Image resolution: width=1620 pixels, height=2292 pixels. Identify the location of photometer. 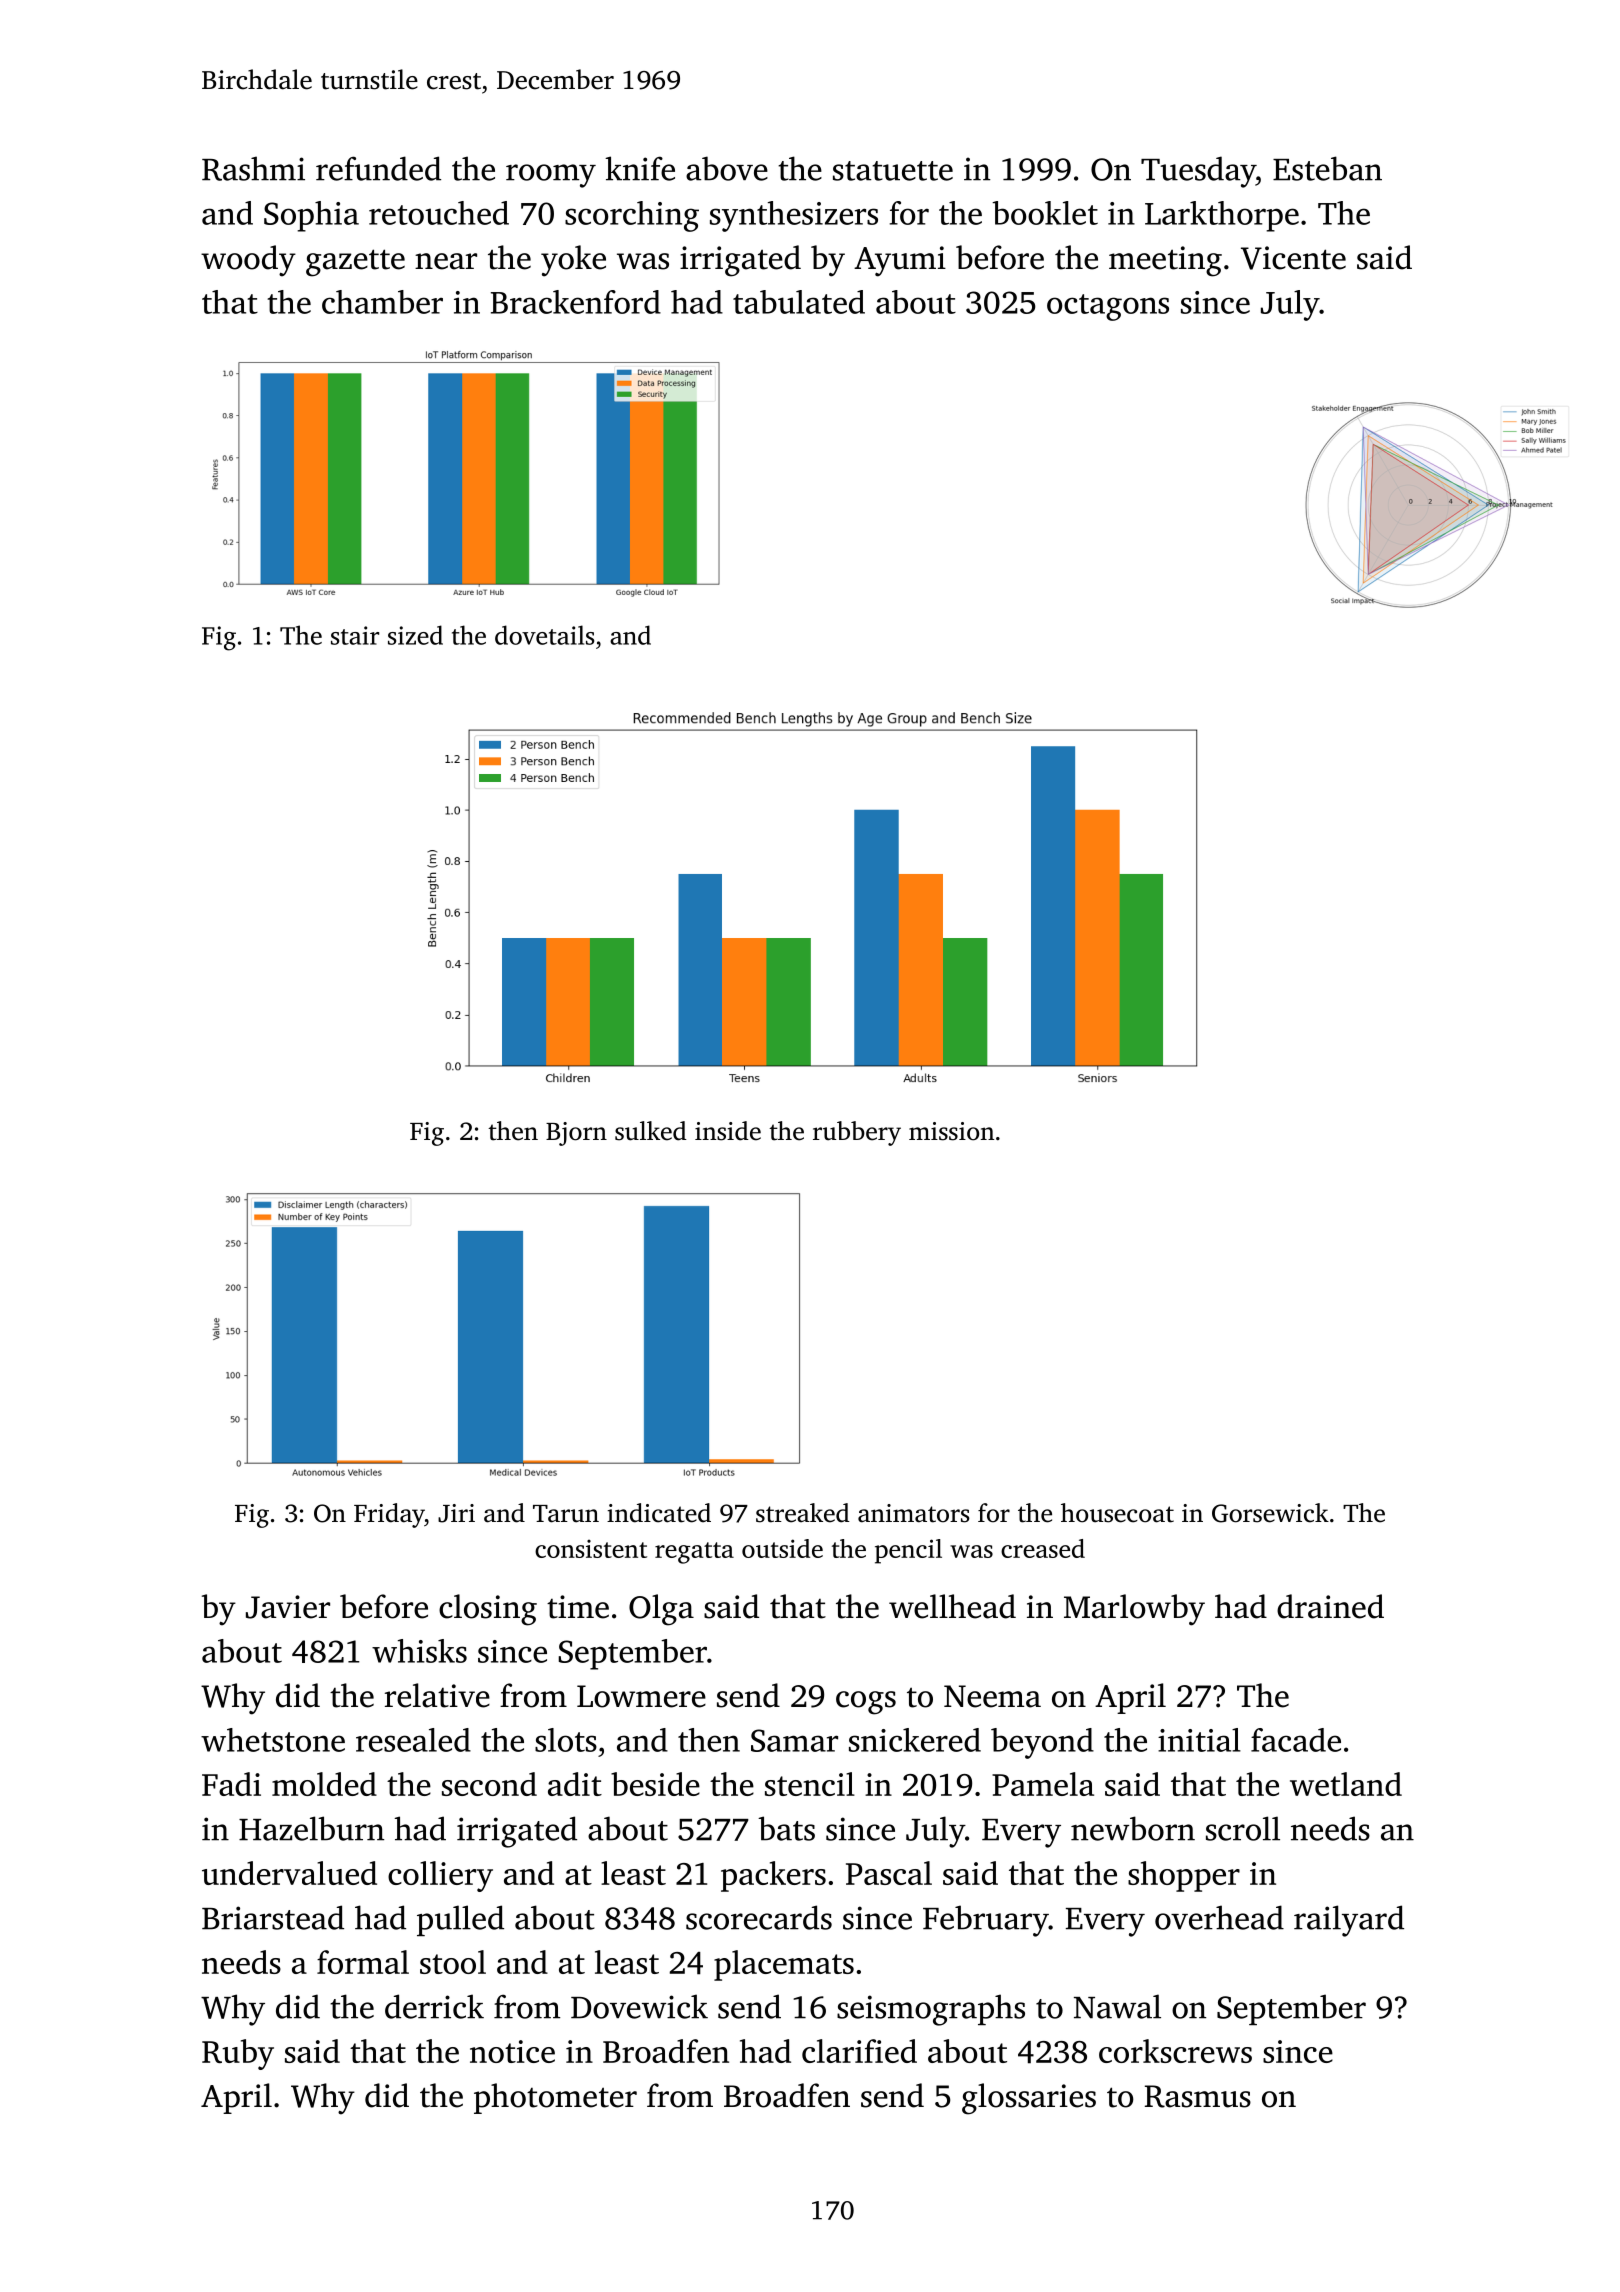
(555, 2098).
